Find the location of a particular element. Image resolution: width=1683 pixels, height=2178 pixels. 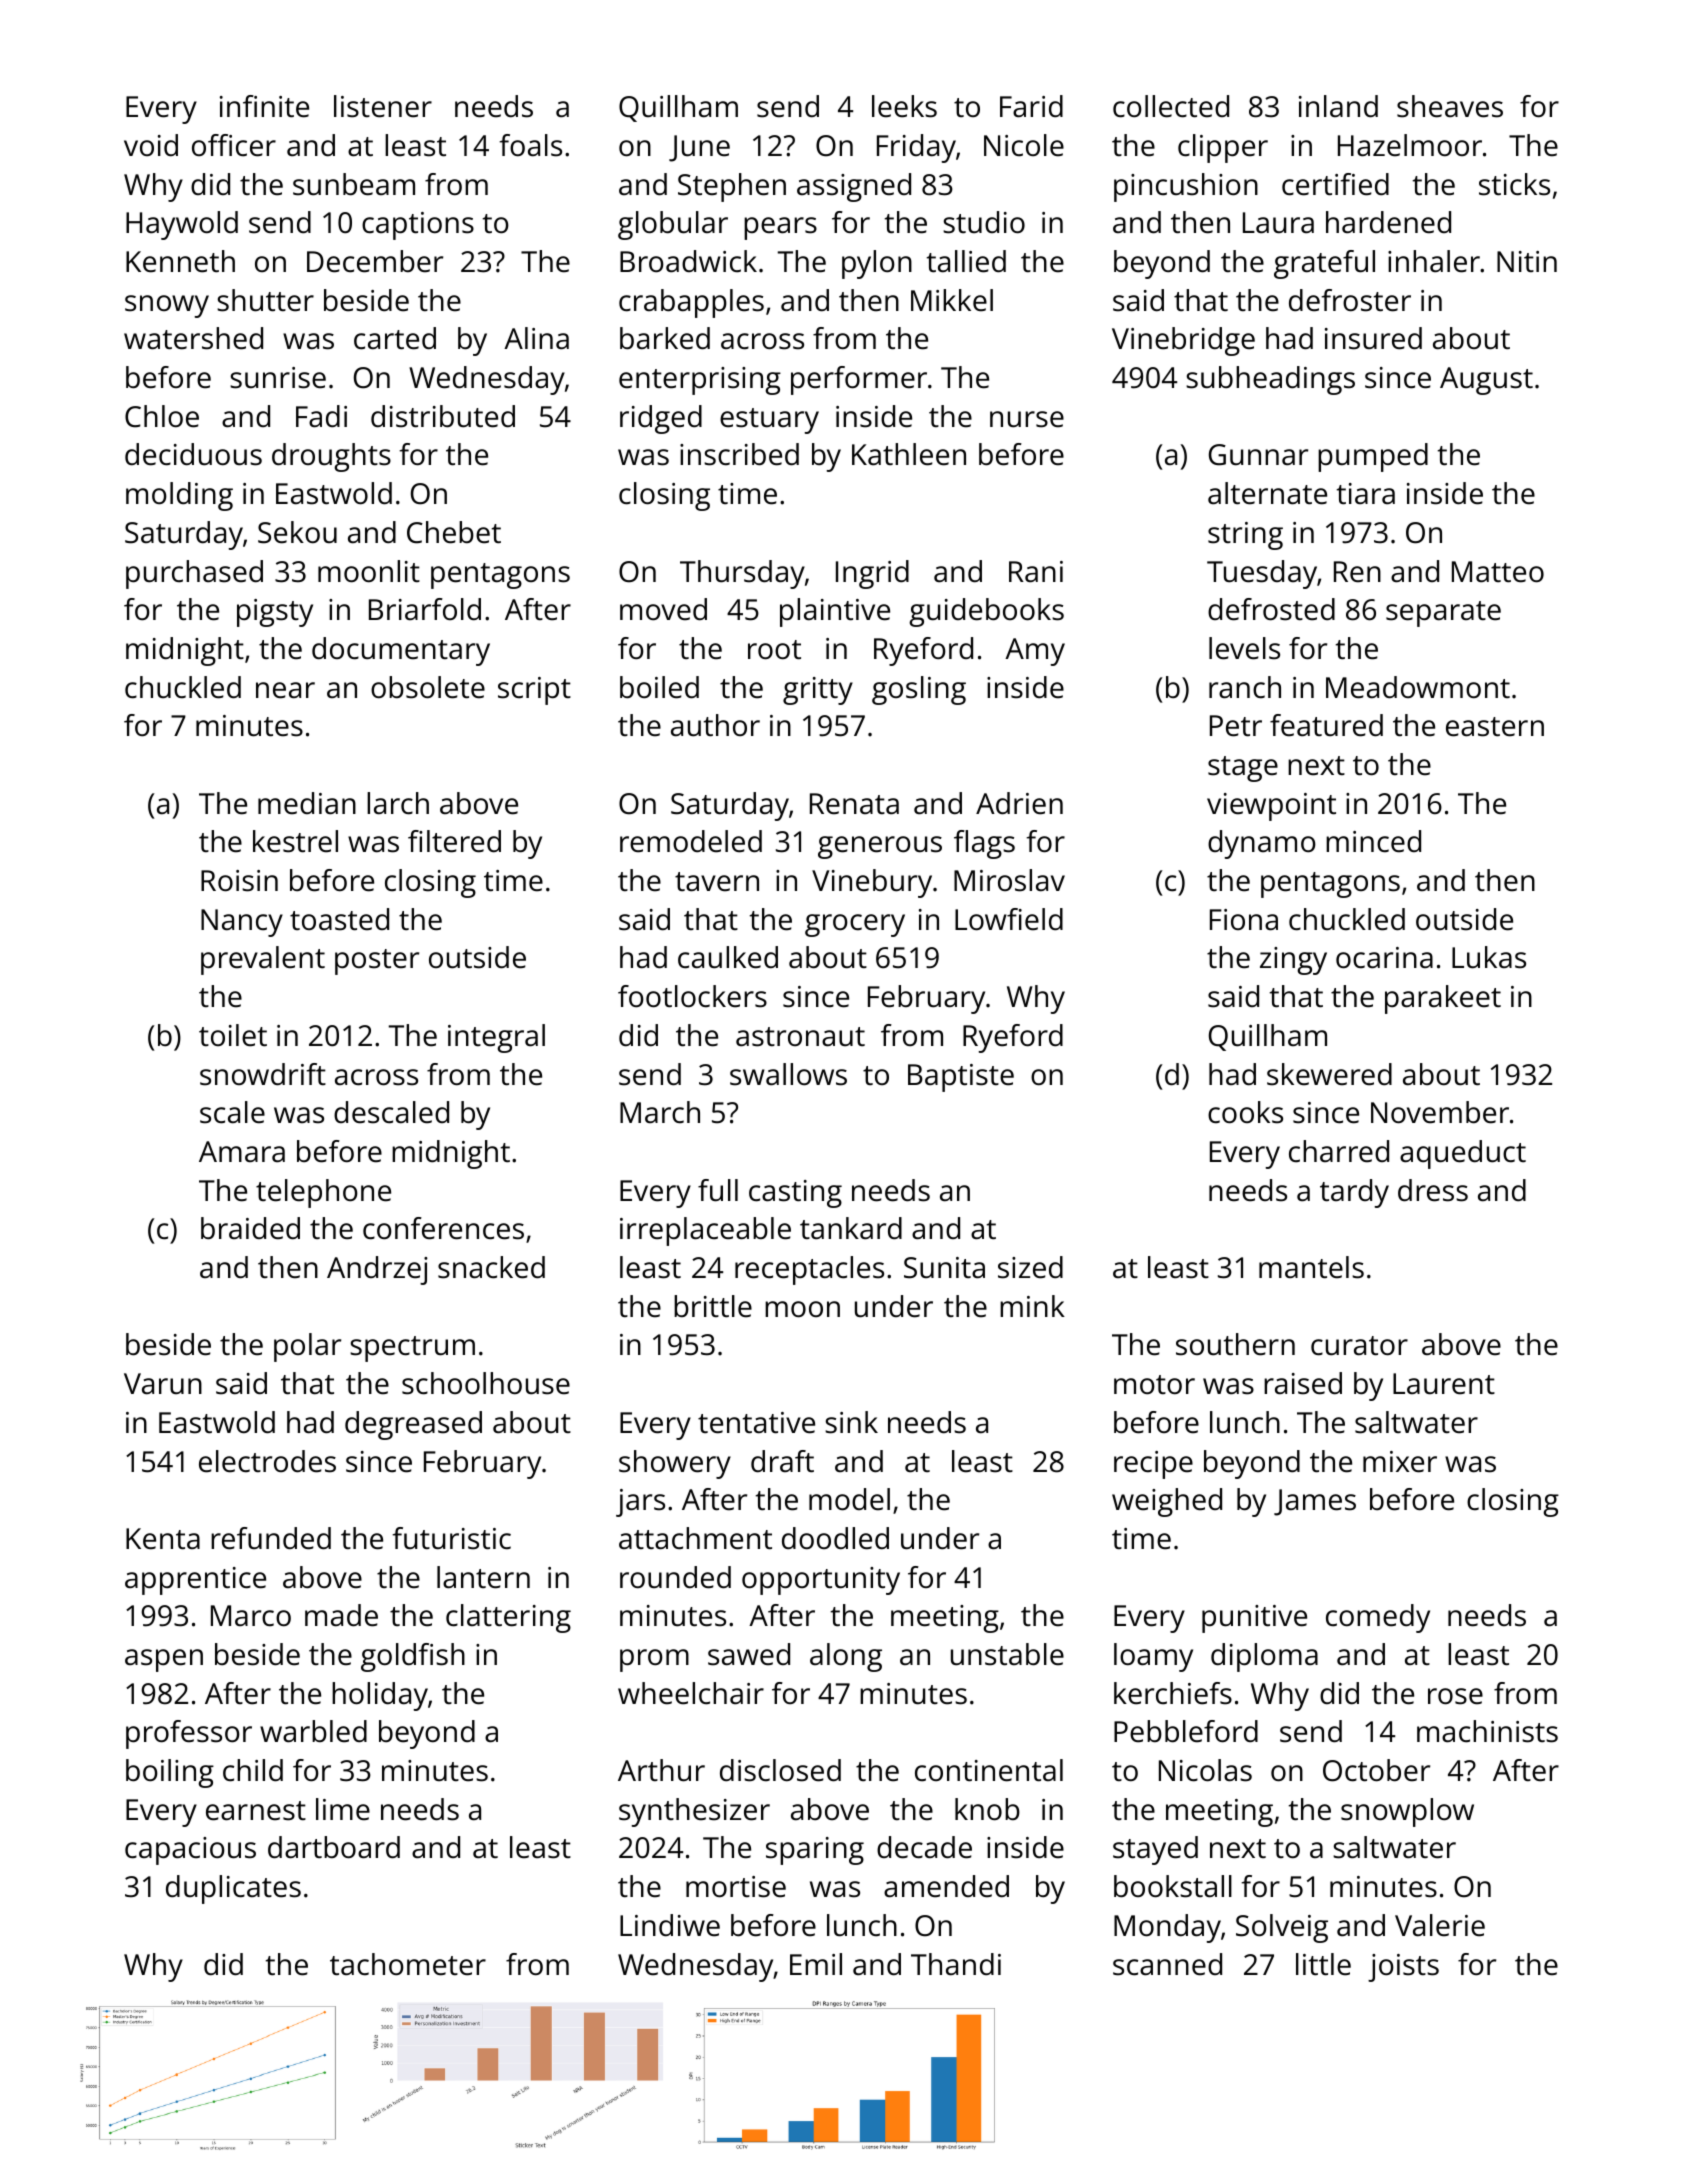

Pebbleford is located at coordinates (1186, 1731).
